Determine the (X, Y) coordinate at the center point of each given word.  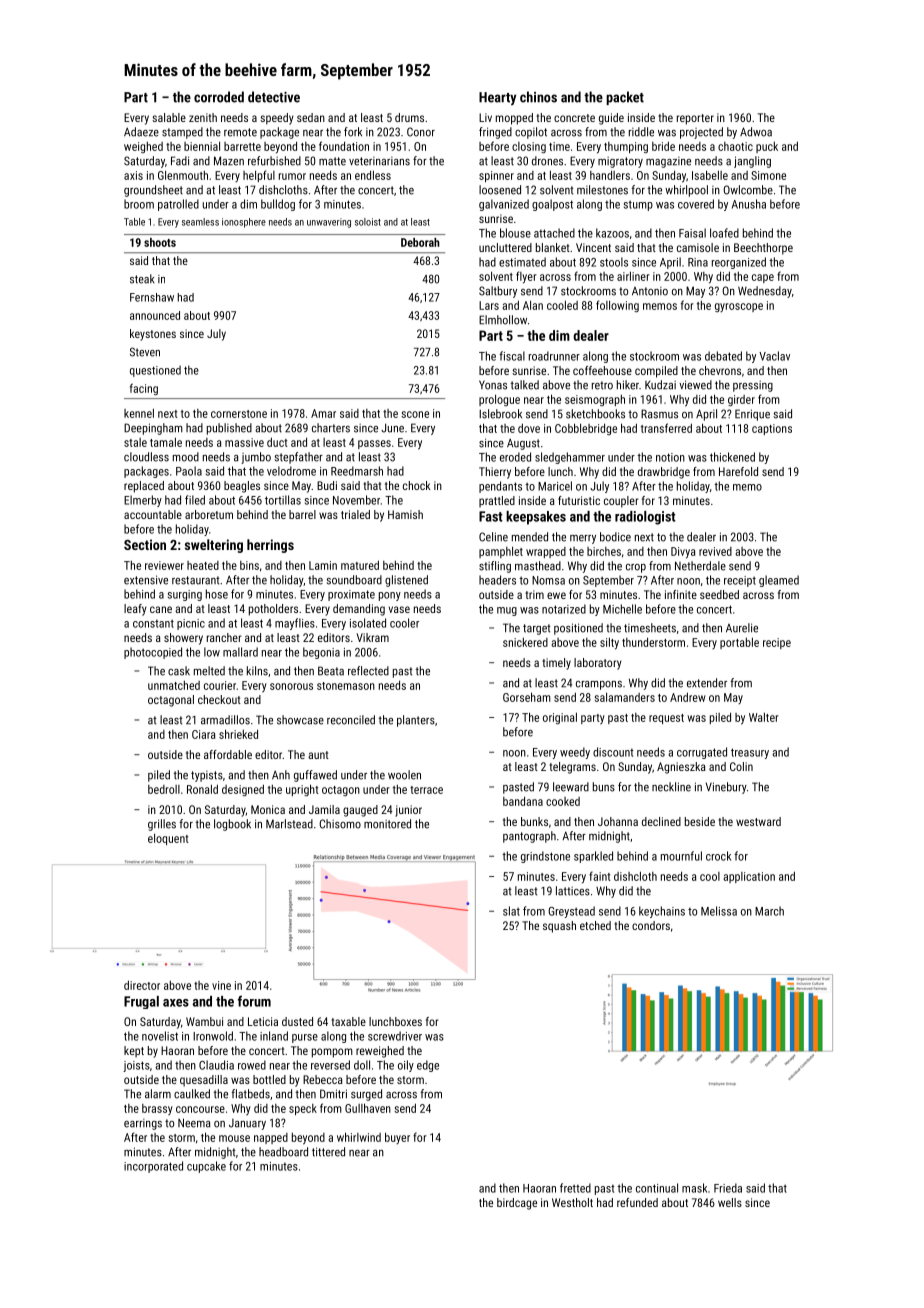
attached (554, 233)
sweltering (214, 546)
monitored (387, 824)
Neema (194, 1123)
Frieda (728, 1188)
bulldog (278, 205)
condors (651, 925)
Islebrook (500, 414)
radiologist (645, 518)
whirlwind (359, 1137)
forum (254, 1001)
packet (625, 98)
